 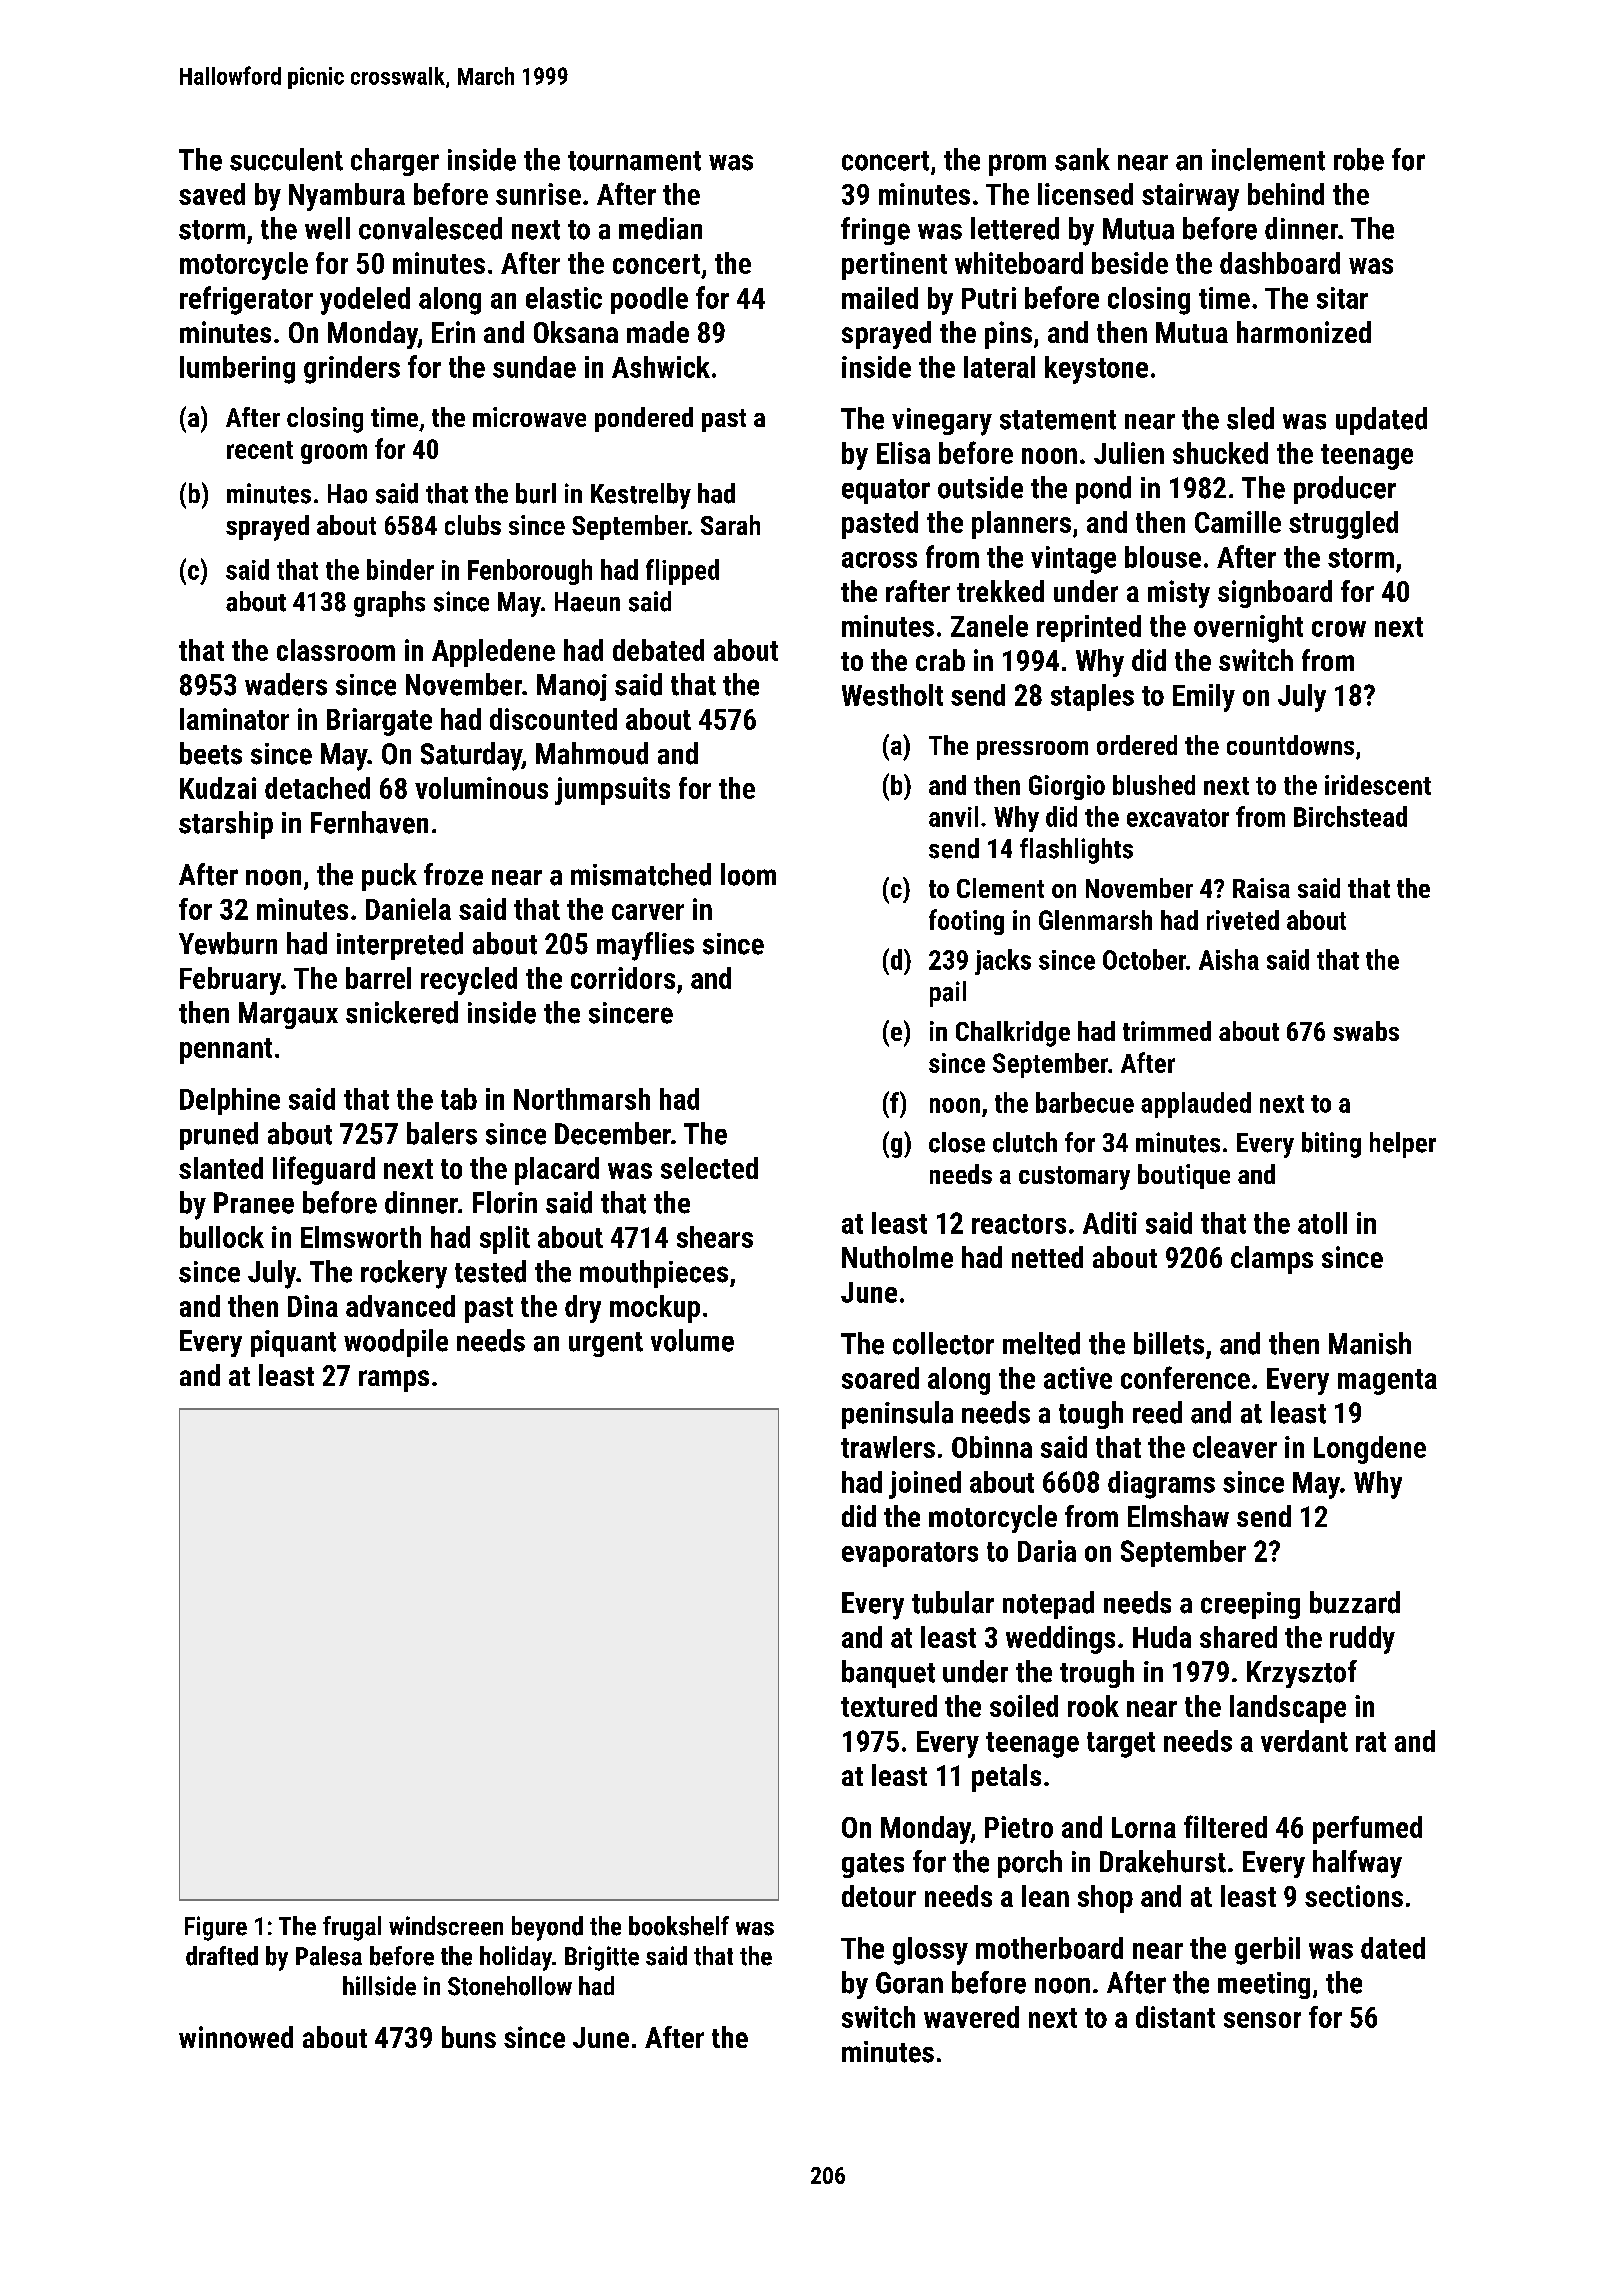 What do you see at coordinates (1130, 263) in the screenshot?
I see `beside` at bounding box center [1130, 263].
